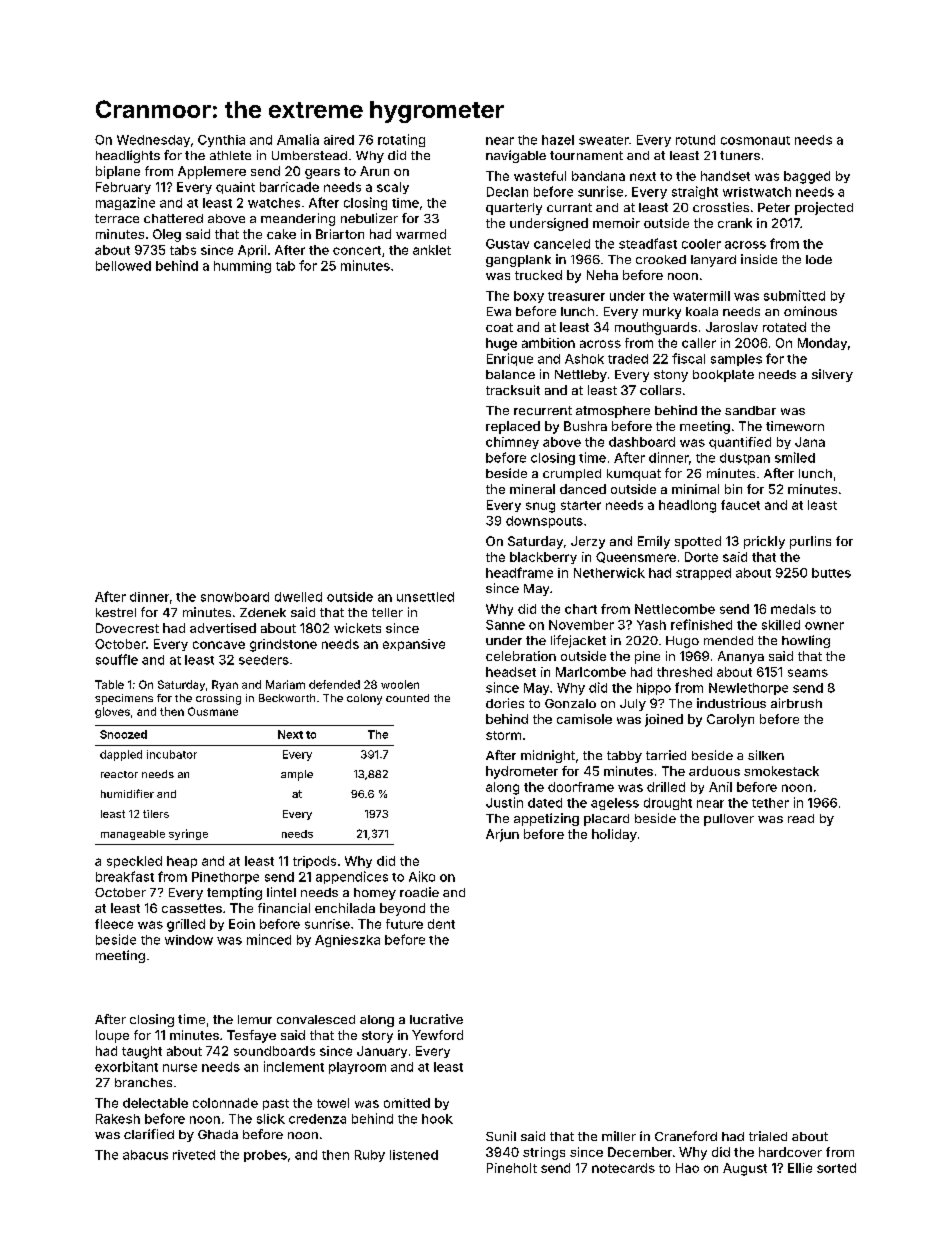 This screenshot has height=1233, width=952. I want to click on probes, so click(265, 1156).
